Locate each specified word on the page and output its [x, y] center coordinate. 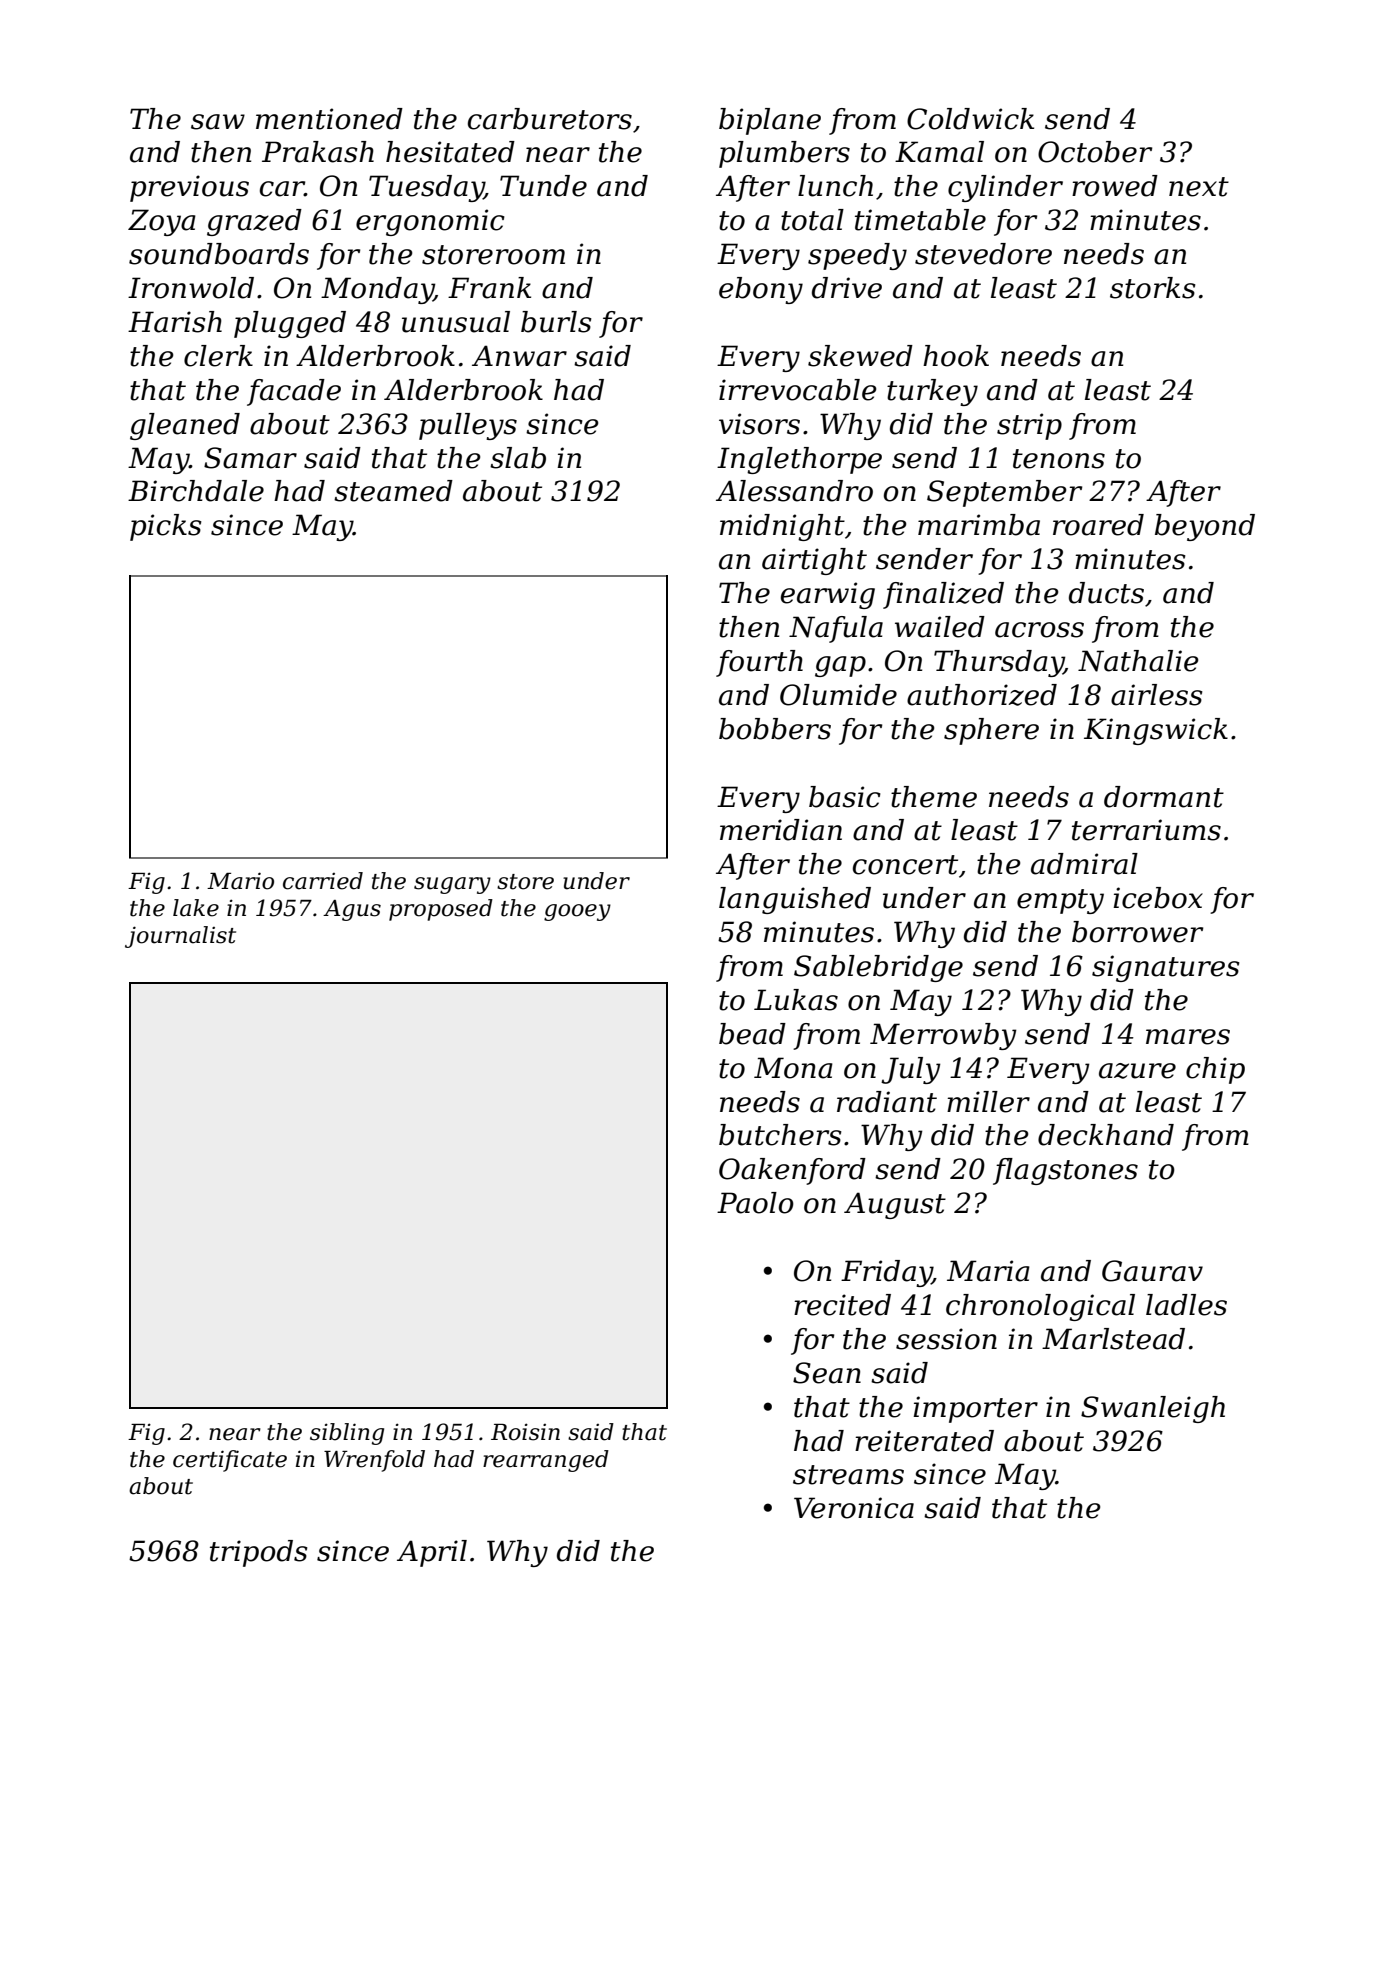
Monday [377, 290]
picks [166, 527]
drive [847, 288]
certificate [230, 1461]
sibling [347, 1434]
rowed [1115, 186]
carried [323, 881]
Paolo [755, 1203]
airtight [814, 561]
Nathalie [1138, 661]
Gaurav [1152, 1271]
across [1039, 630]
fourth [759, 663]
